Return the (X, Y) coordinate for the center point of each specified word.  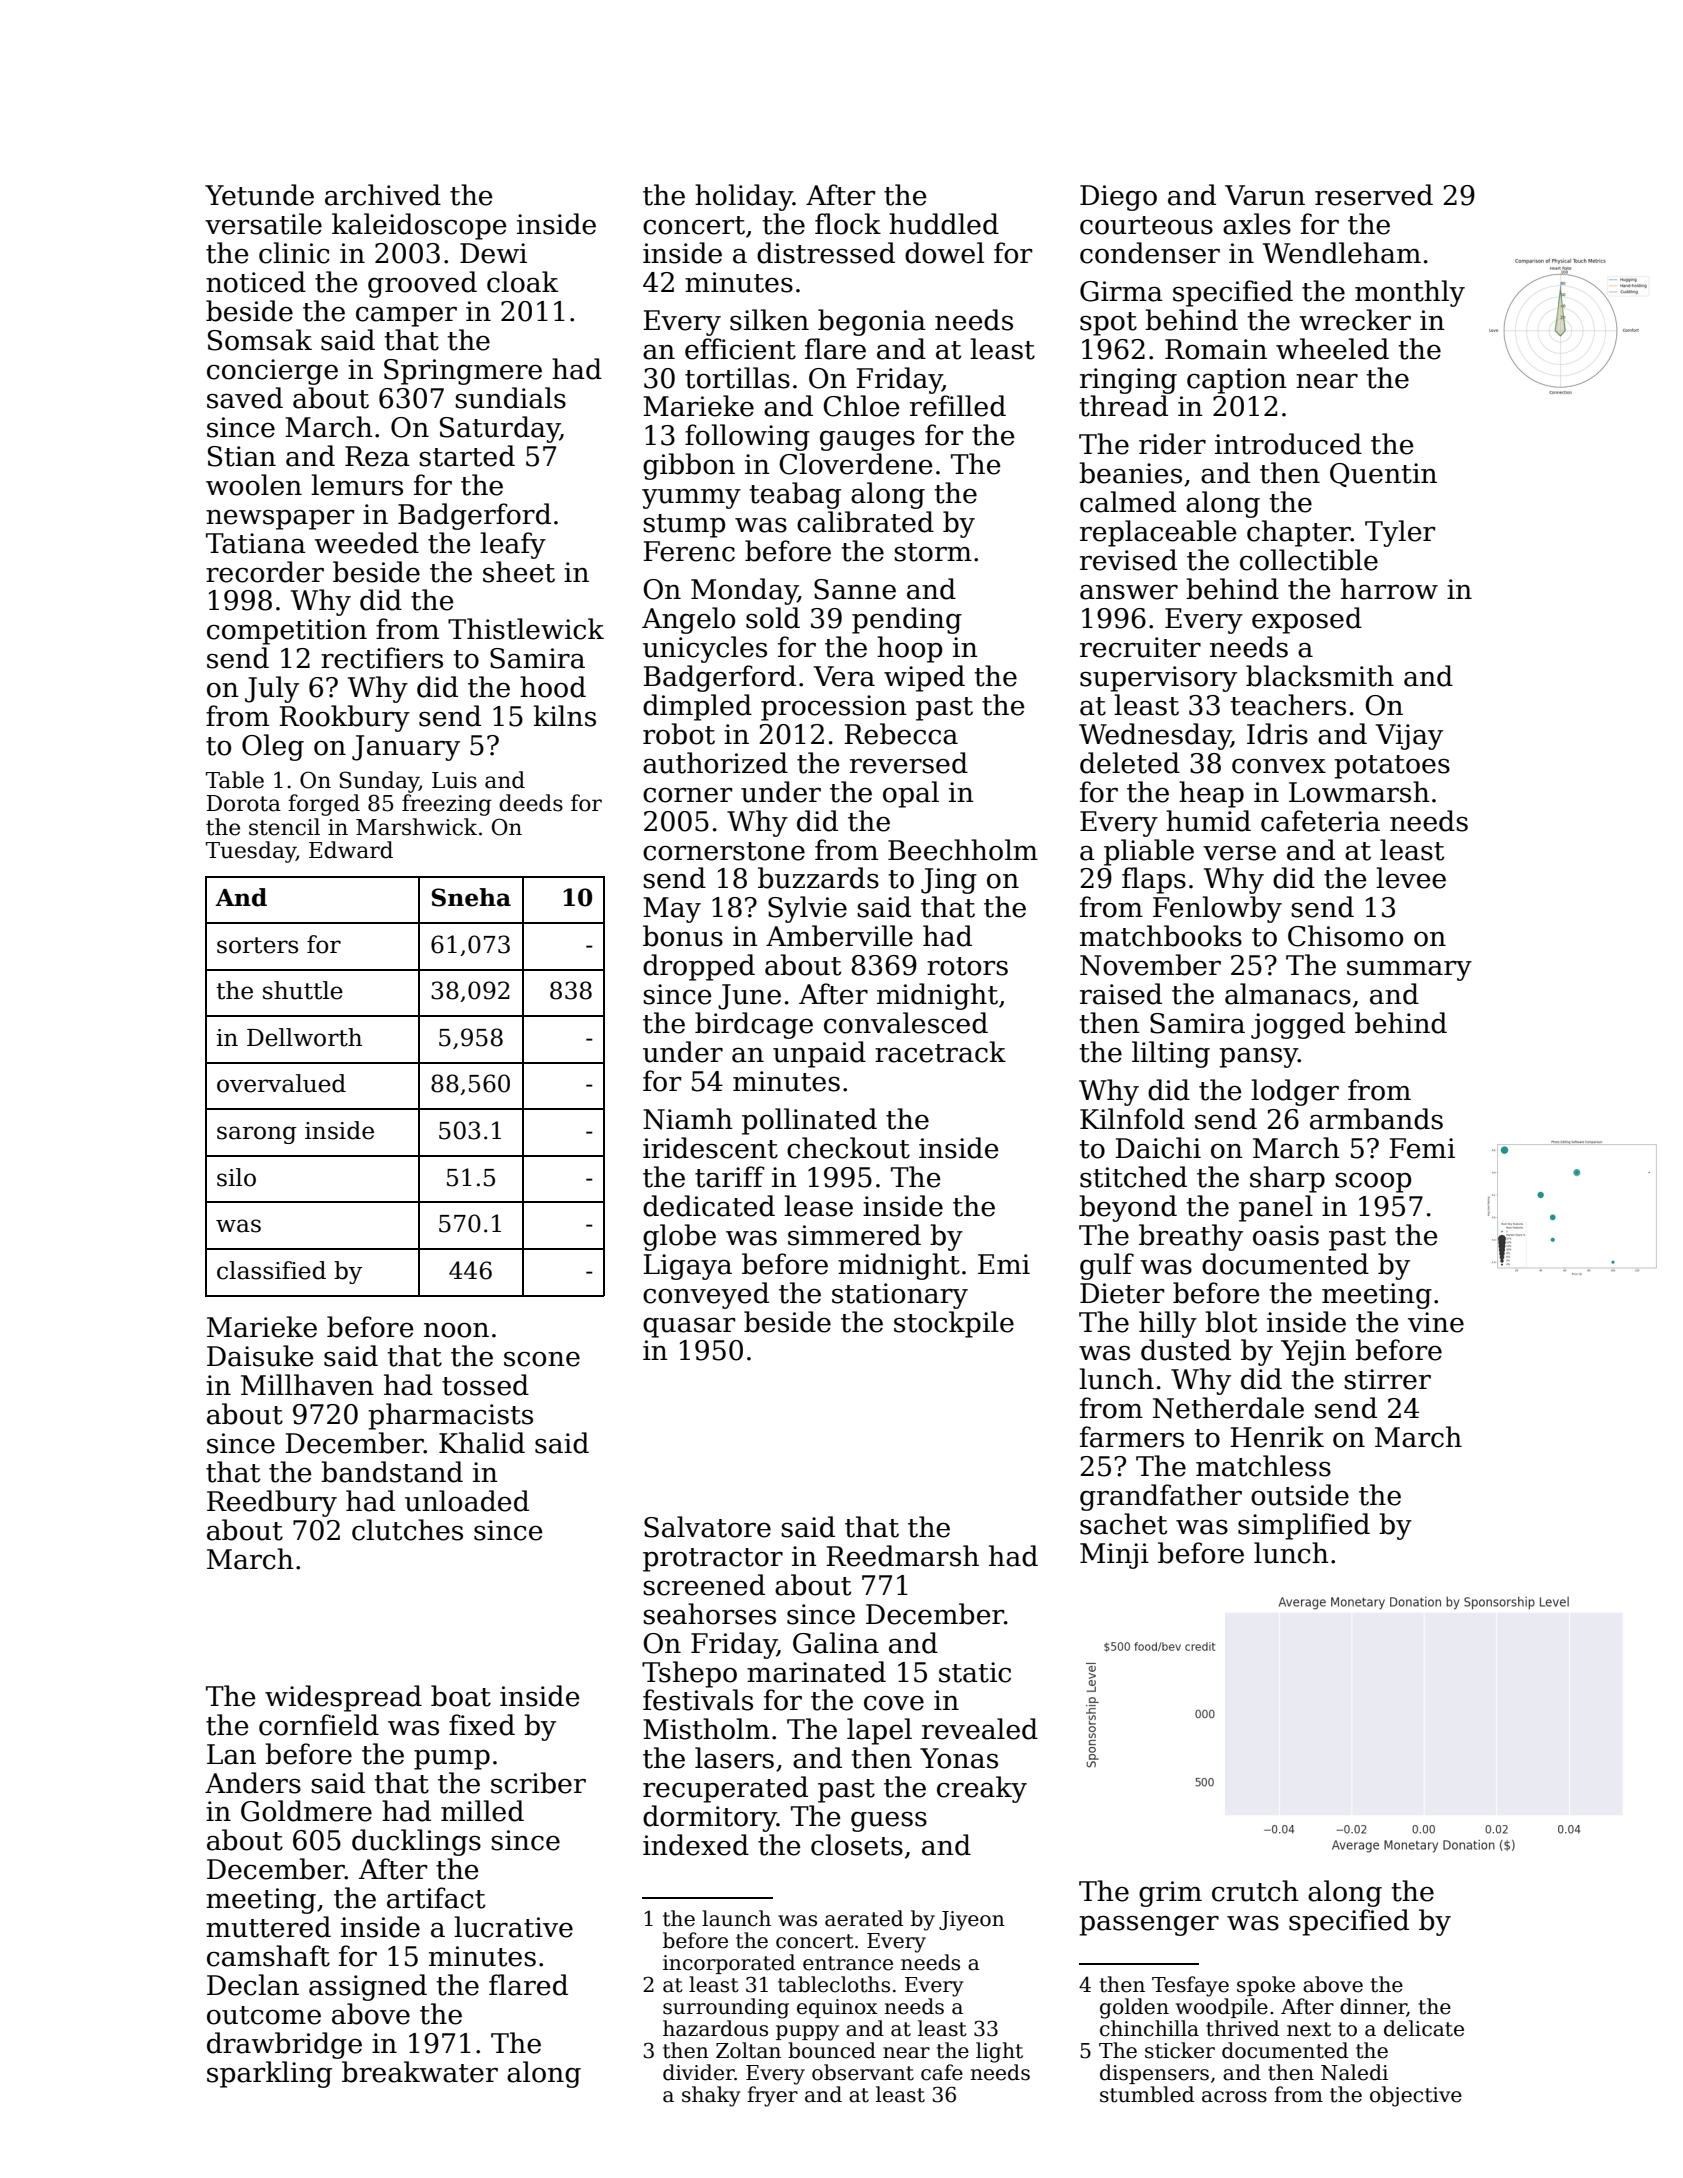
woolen (254, 485)
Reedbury (272, 1503)
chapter (1299, 533)
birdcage (754, 1025)
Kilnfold (1132, 1119)
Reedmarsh (902, 1556)
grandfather (1161, 1497)
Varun (1265, 195)
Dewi (493, 253)
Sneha (471, 897)
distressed (826, 253)
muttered (268, 1927)
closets (857, 1845)
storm (933, 552)
